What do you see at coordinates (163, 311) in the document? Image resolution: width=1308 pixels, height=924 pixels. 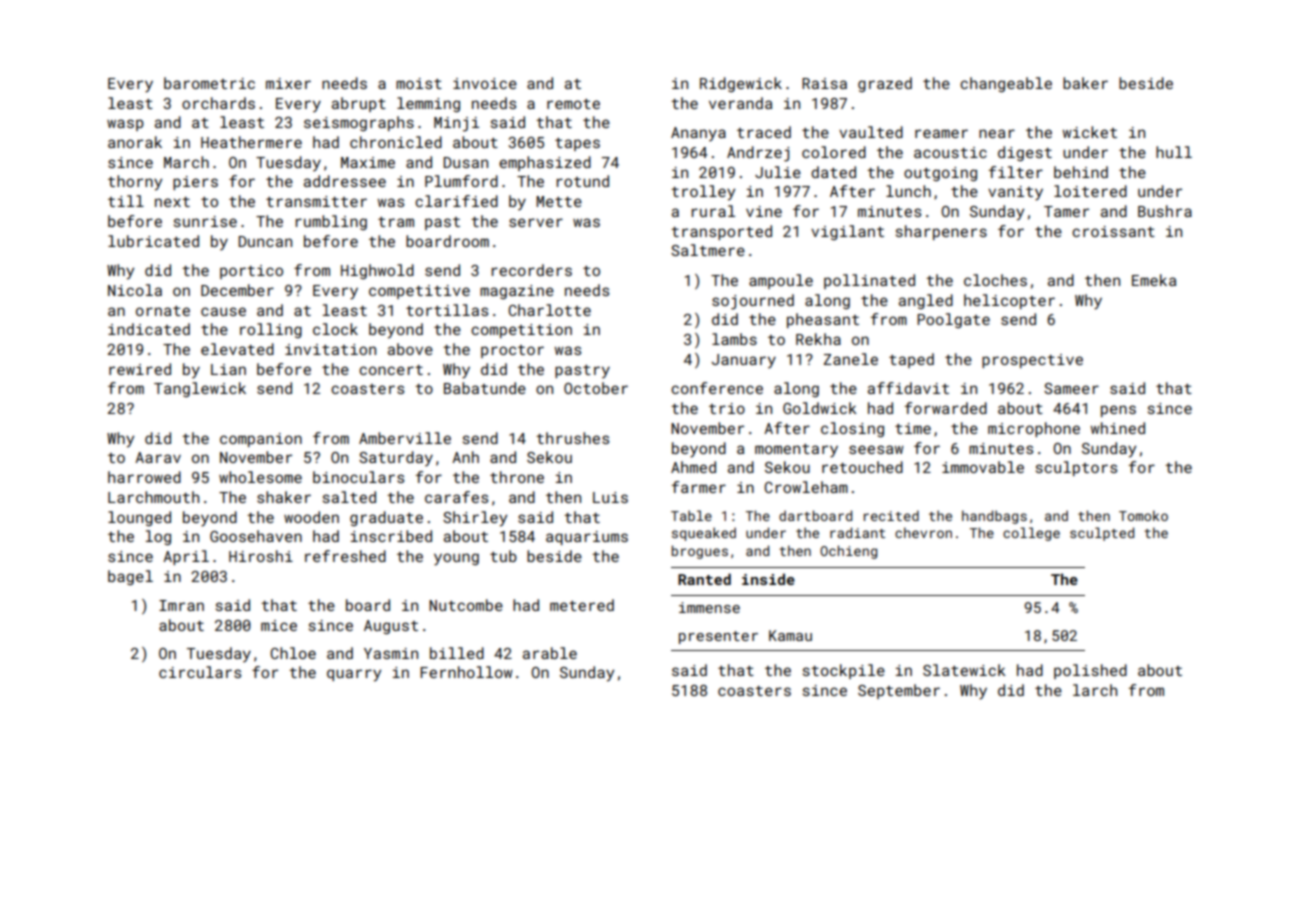 I see `ornate` at bounding box center [163, 311].
